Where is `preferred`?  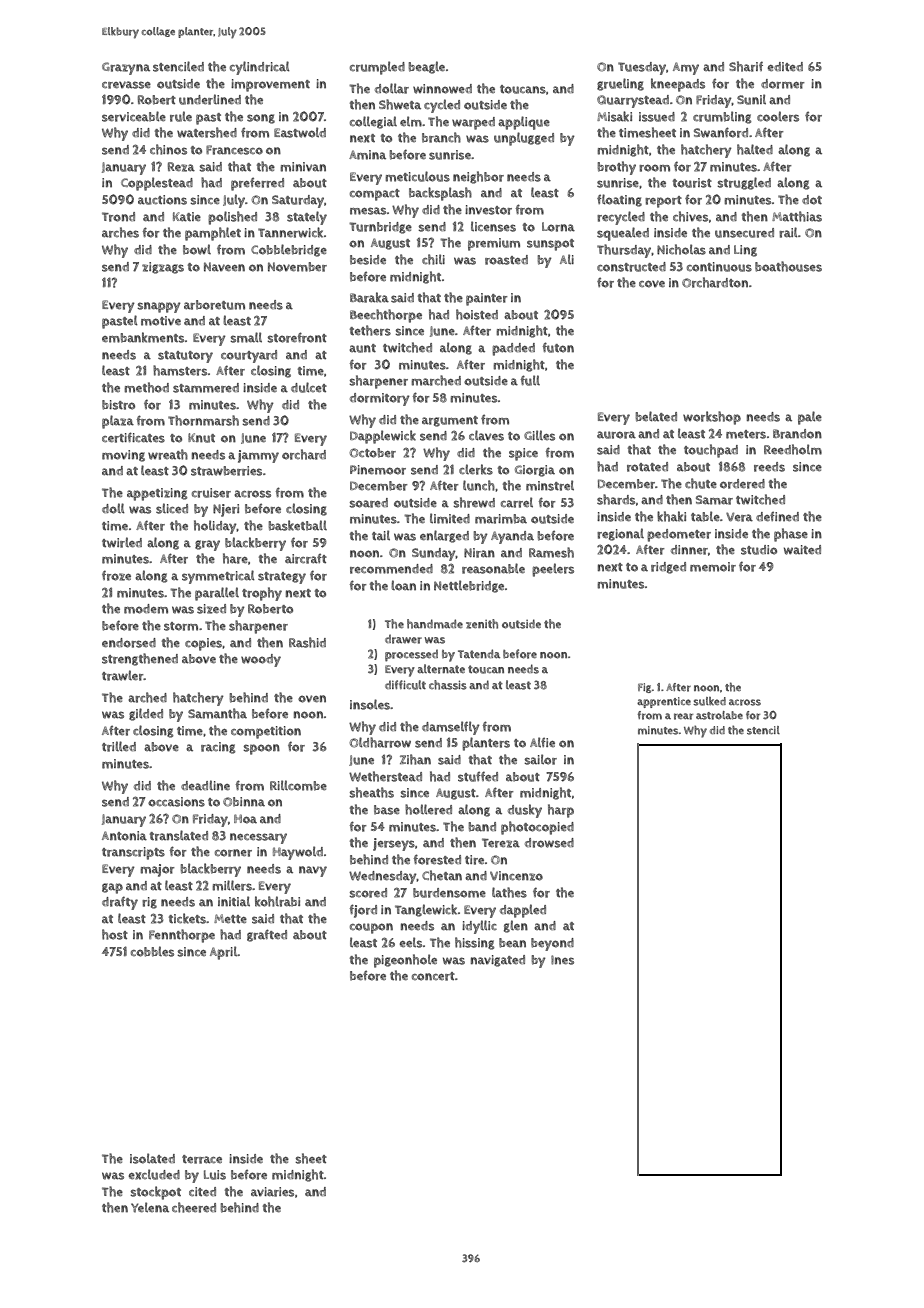
preferred is located at coordinates (257, 184).
